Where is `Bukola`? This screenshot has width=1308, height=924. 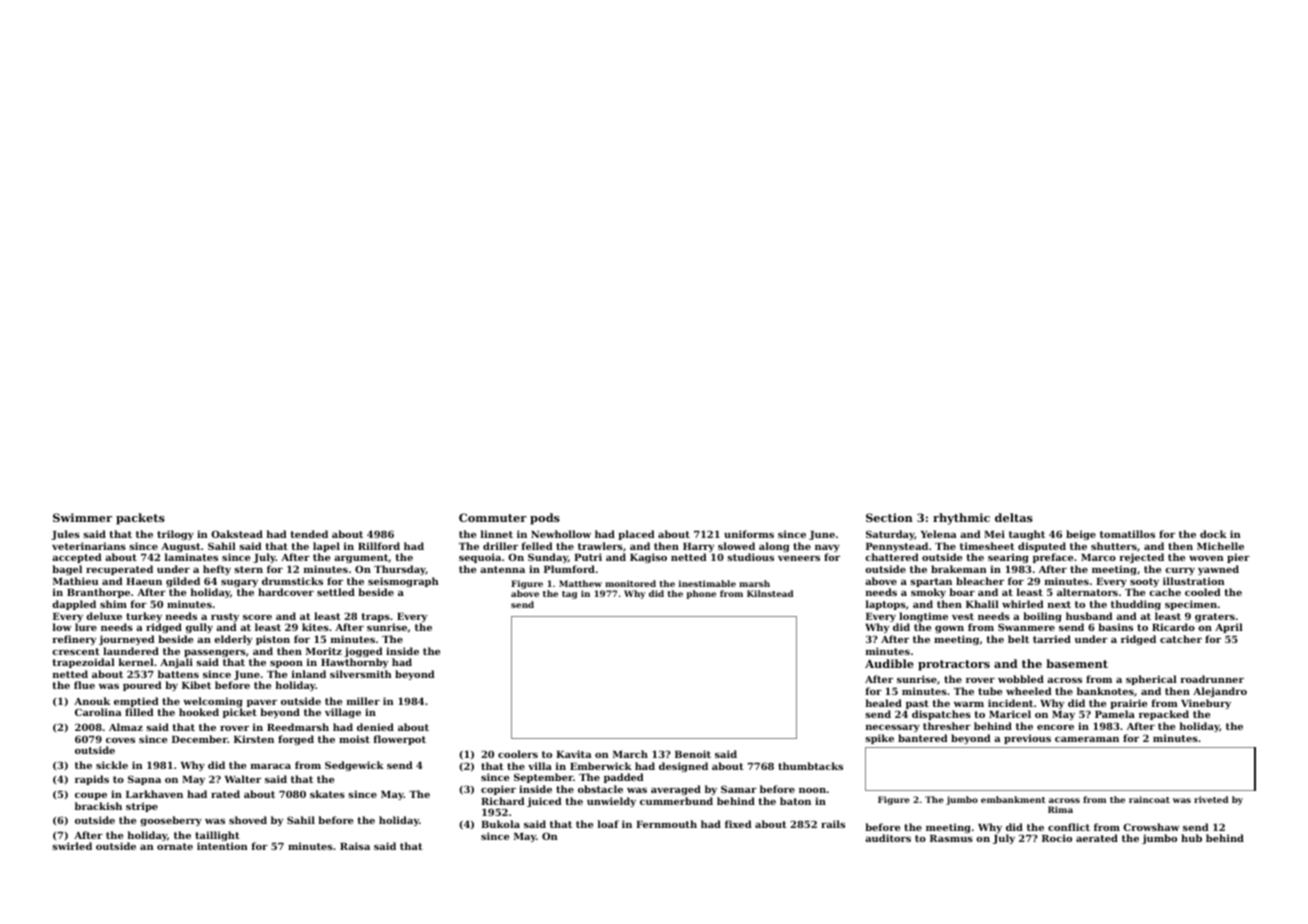 Bukola is located at coordinates (500, 824).
